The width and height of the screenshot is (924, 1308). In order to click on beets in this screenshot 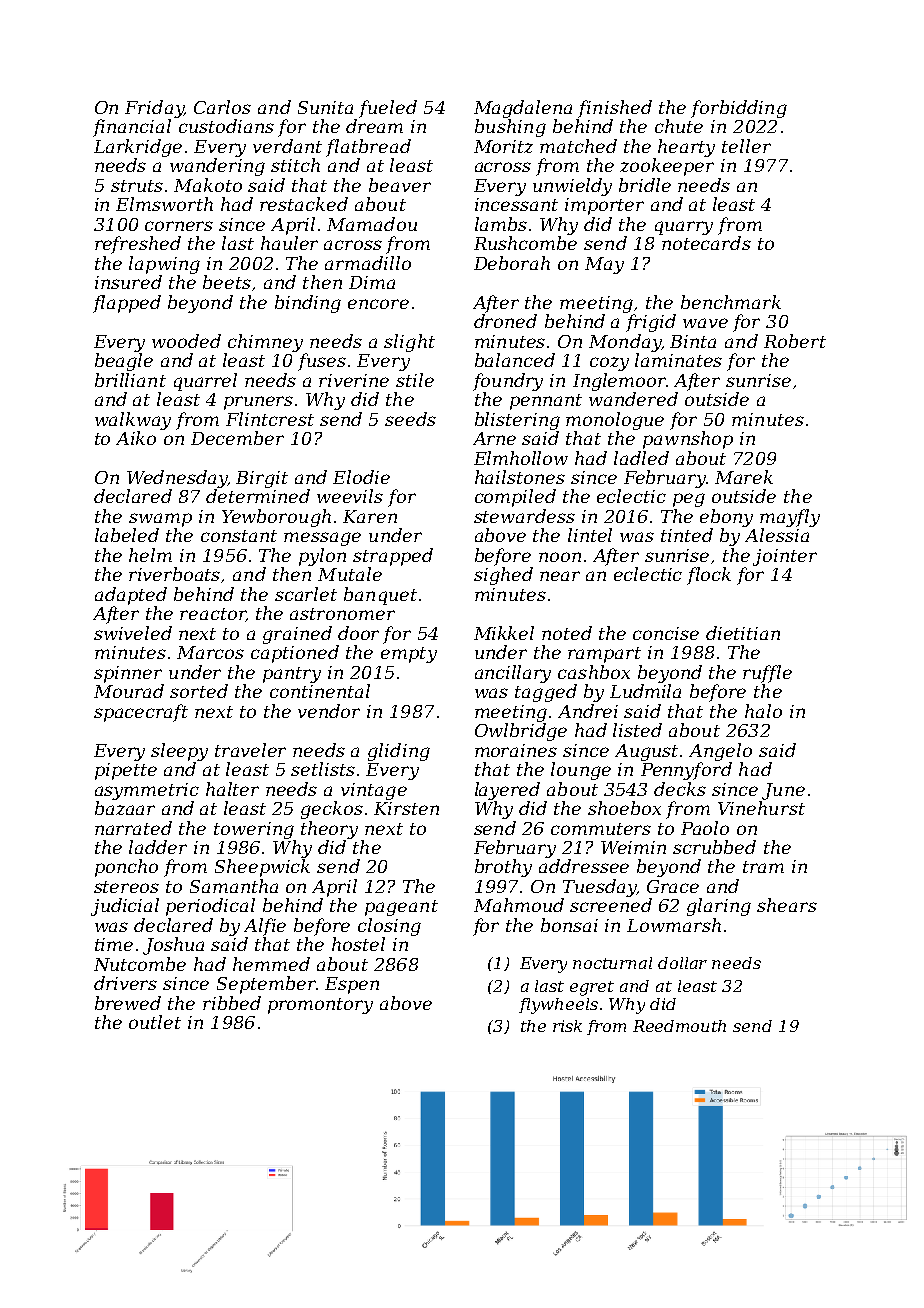, I will do `click(227, 282)`.
